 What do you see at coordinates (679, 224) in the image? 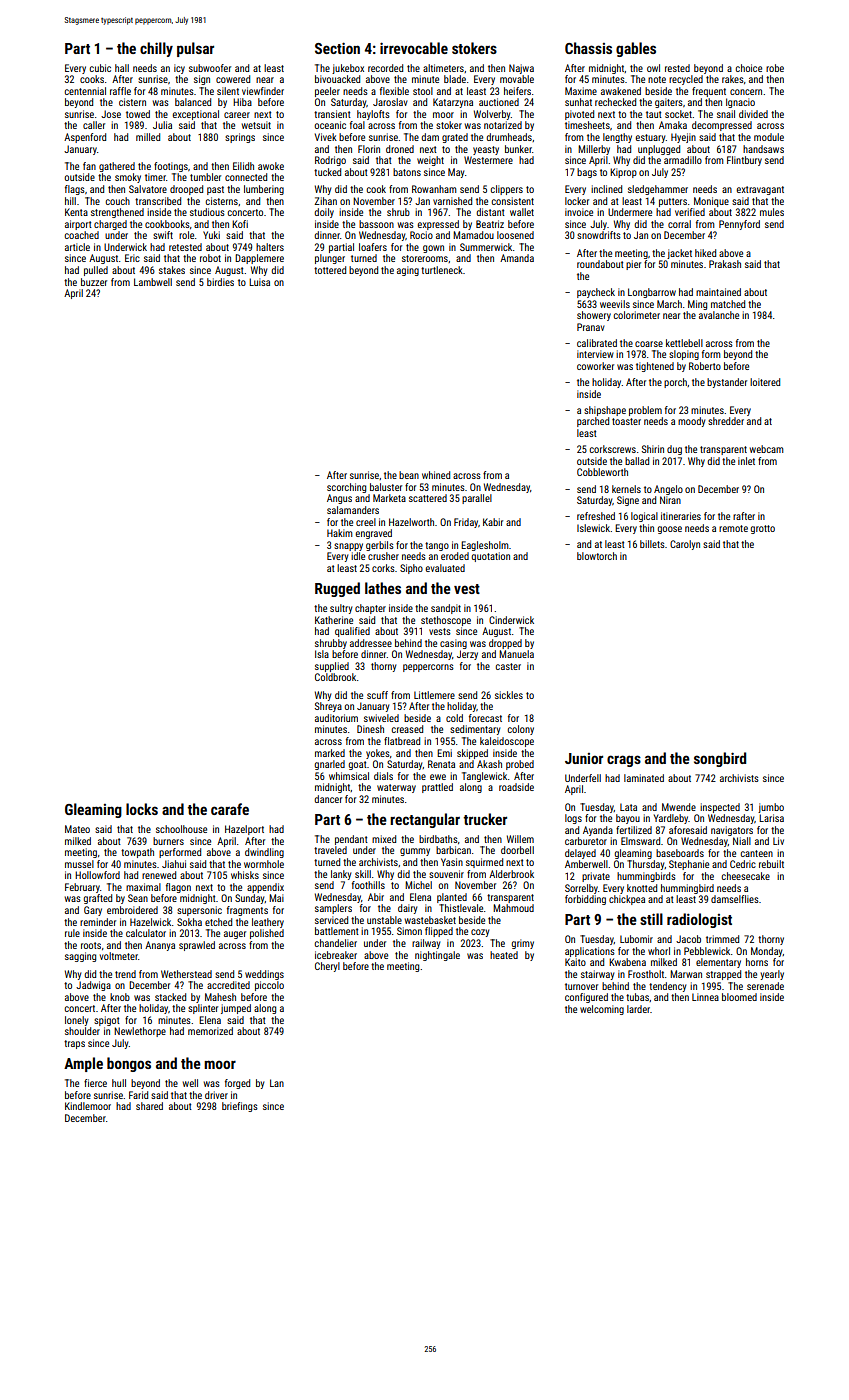
I see `corral` at bounding box center [679, 224].
